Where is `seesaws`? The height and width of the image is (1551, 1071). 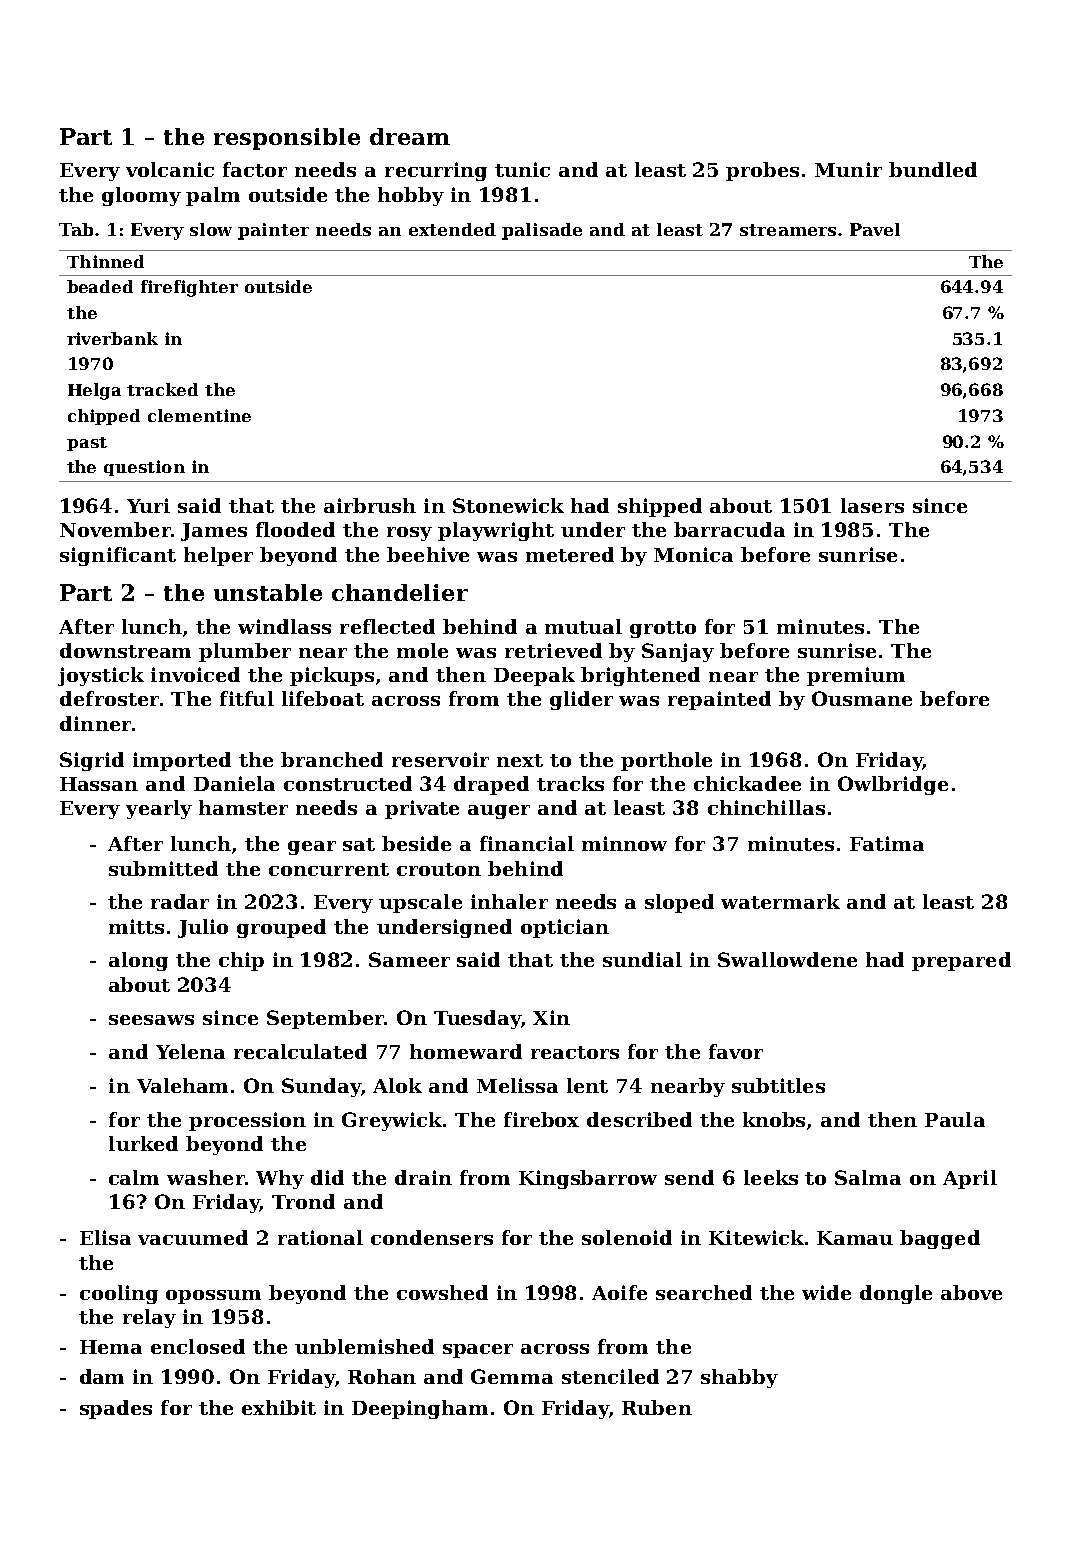
seesaws is located at coordinates (151, 1020).
